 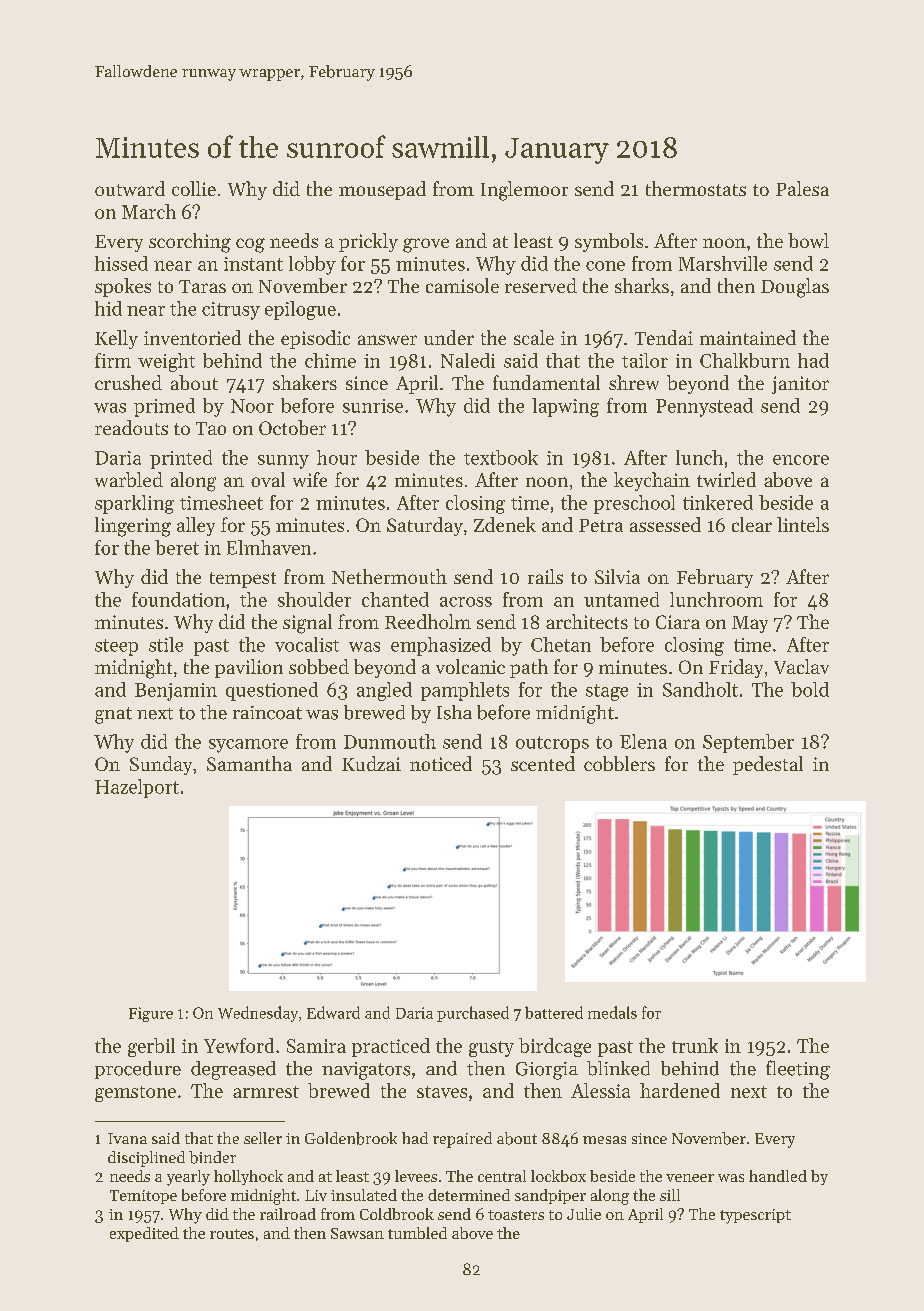 What do you see at coordinates (441, 646) in the document?
I see `emphasized` at bounding box center [441, 646].
